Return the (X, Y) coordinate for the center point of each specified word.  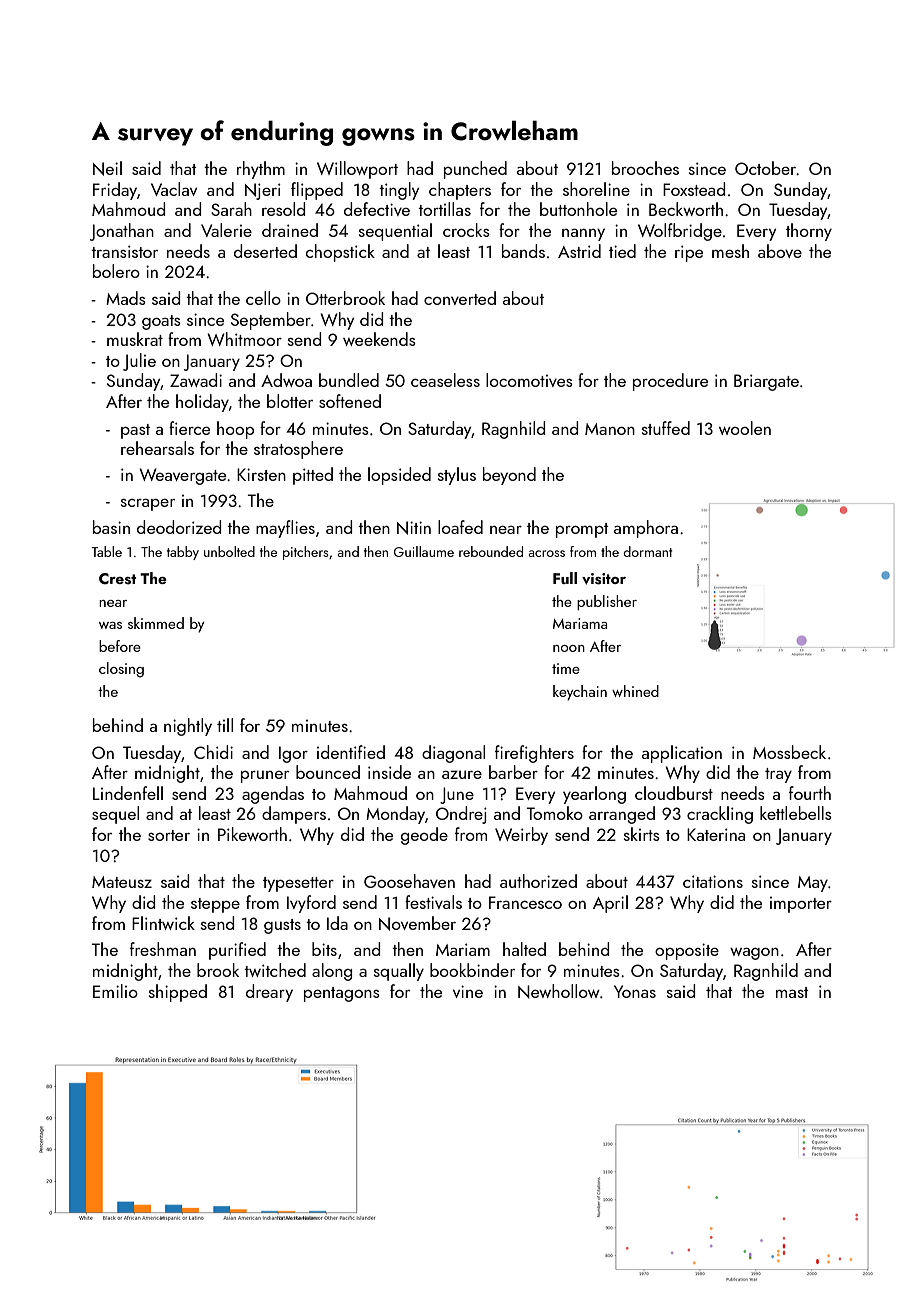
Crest (117, 579)
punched (475, 170)
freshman (163, 949)
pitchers (306, 553)
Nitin (414, 528)
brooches (645, 168)
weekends (379, 339)
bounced (328, 772)
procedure (670, 382)
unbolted (229, 551)
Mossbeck (789, 752)
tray (778, 775)
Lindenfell (128, 793)
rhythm (261, 170)
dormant (647, 551)
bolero (116, 271)
